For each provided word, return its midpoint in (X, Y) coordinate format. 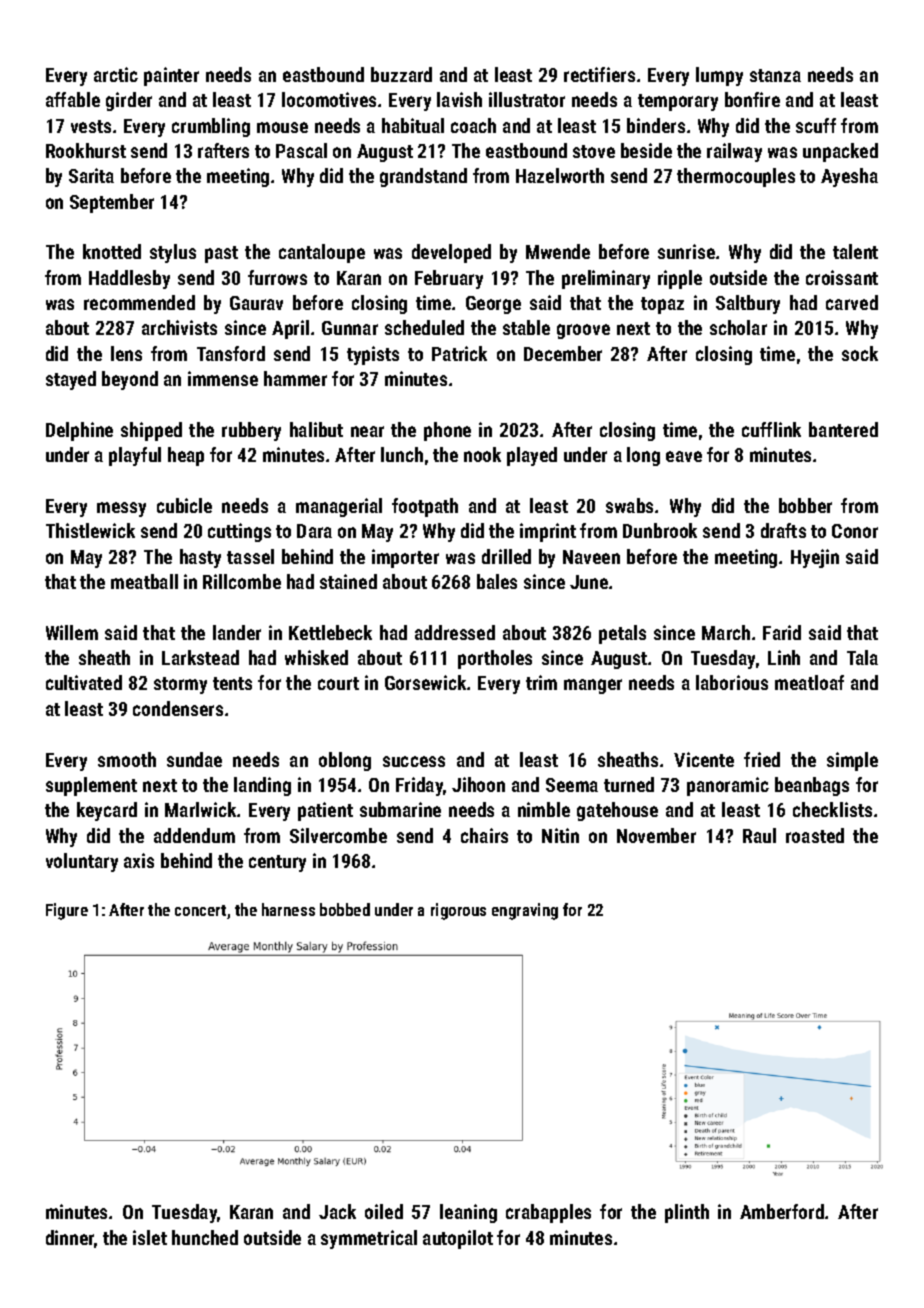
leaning (468, 1213)
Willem (72, 632)
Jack (337, 1211)
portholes (495, 659)
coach (473, 125)
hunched (205, 1237)
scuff (816, 125)
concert (200, 910)
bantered (843, 429)
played (532, 456)
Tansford (231, 353)
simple (852, 761)
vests (91, 126)
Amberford (782, 1211)
